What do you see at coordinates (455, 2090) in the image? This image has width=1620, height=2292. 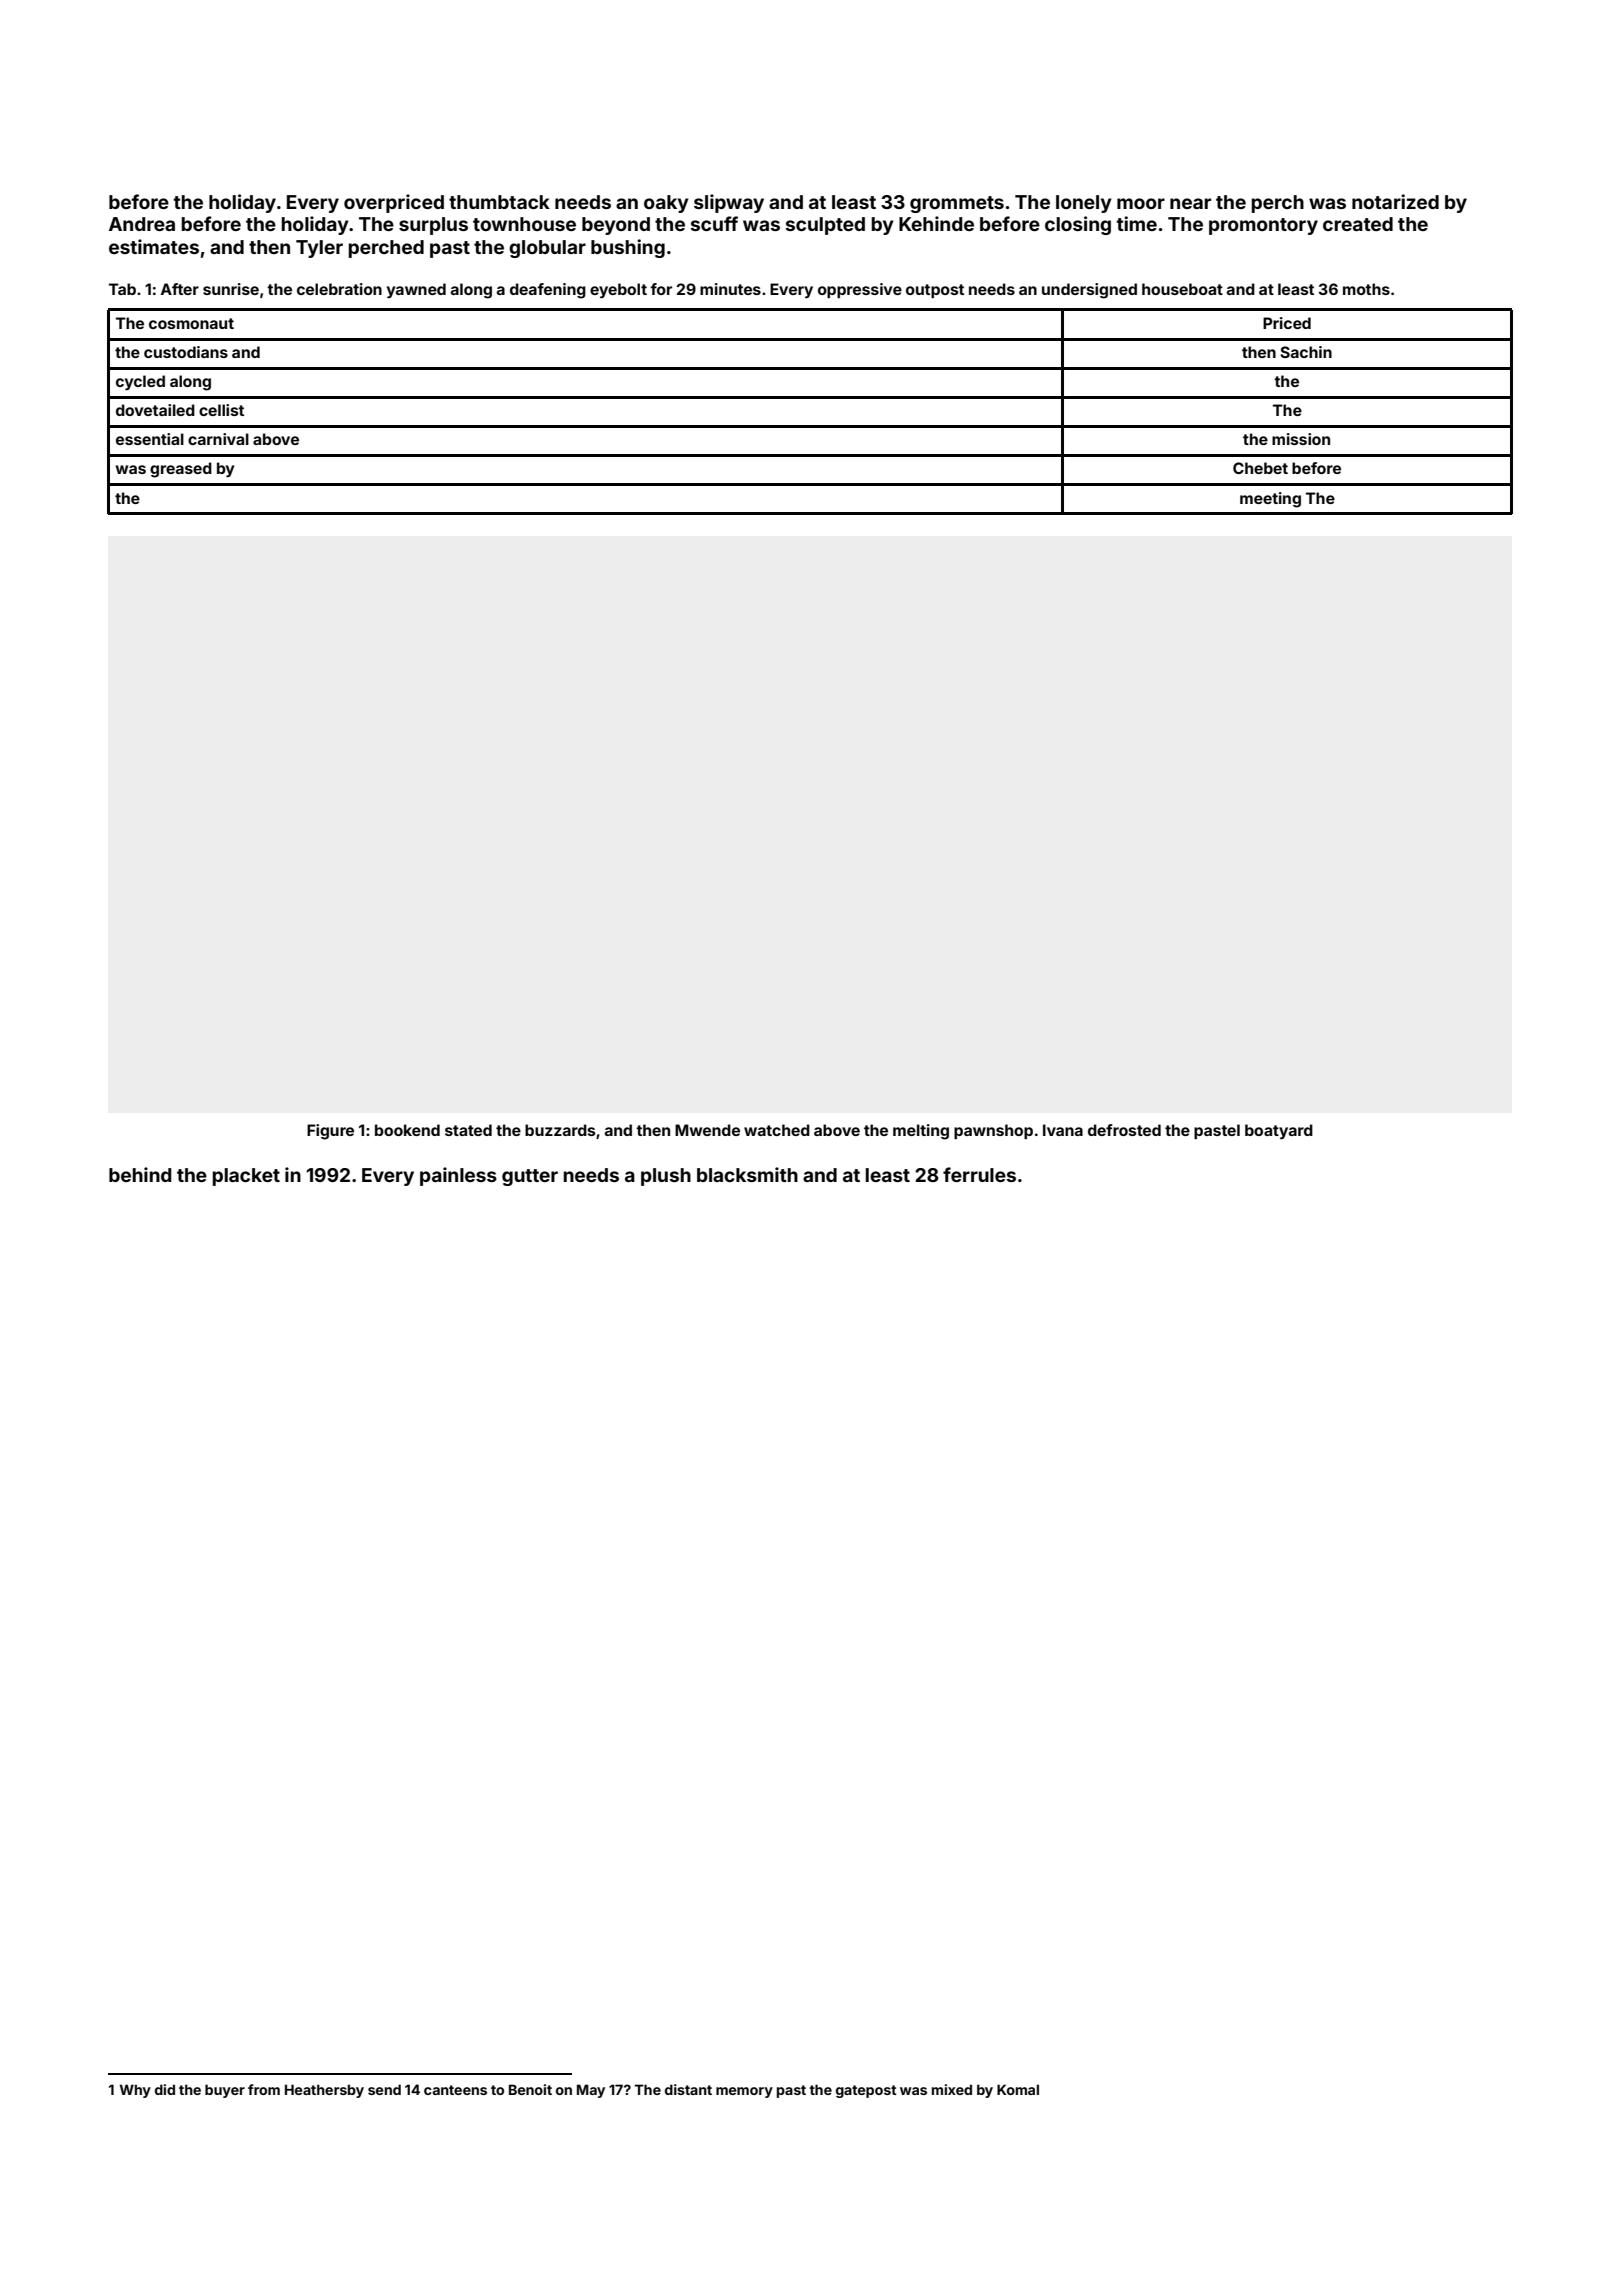 I see `canteens` at bounding box center [455, 2090].
